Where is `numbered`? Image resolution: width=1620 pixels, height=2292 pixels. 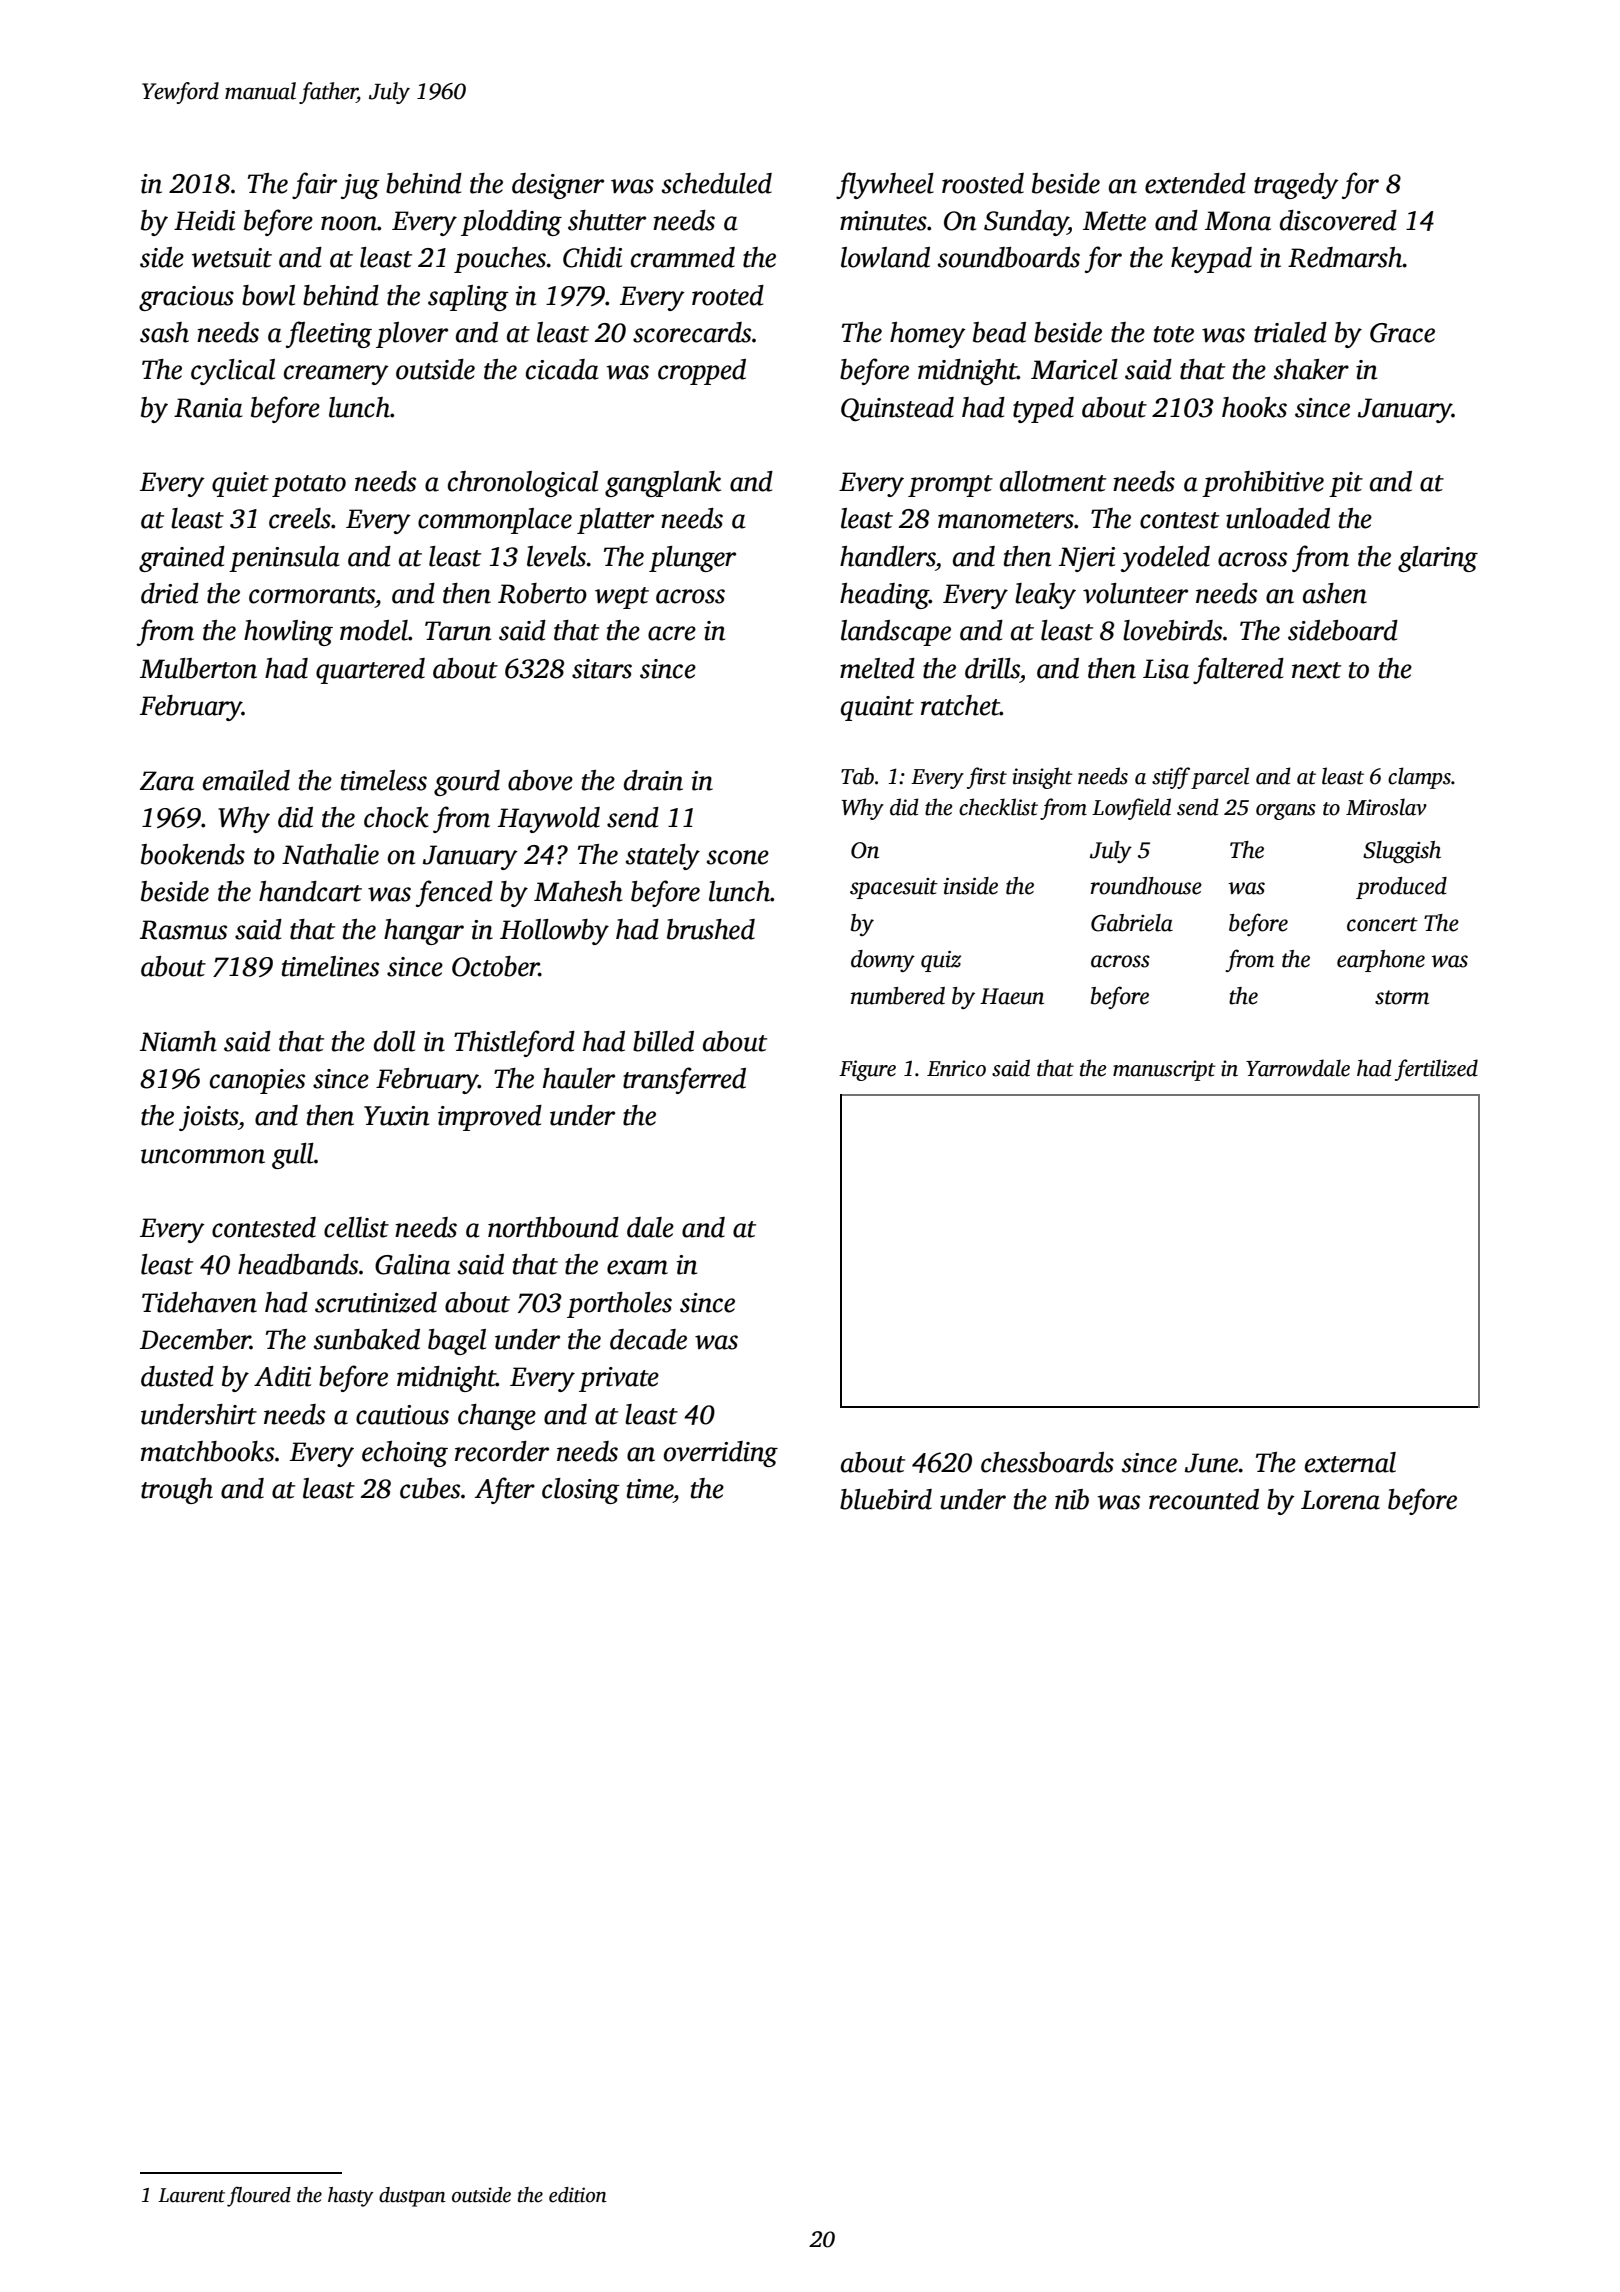 numbered is located at coordinates (898, 996).
